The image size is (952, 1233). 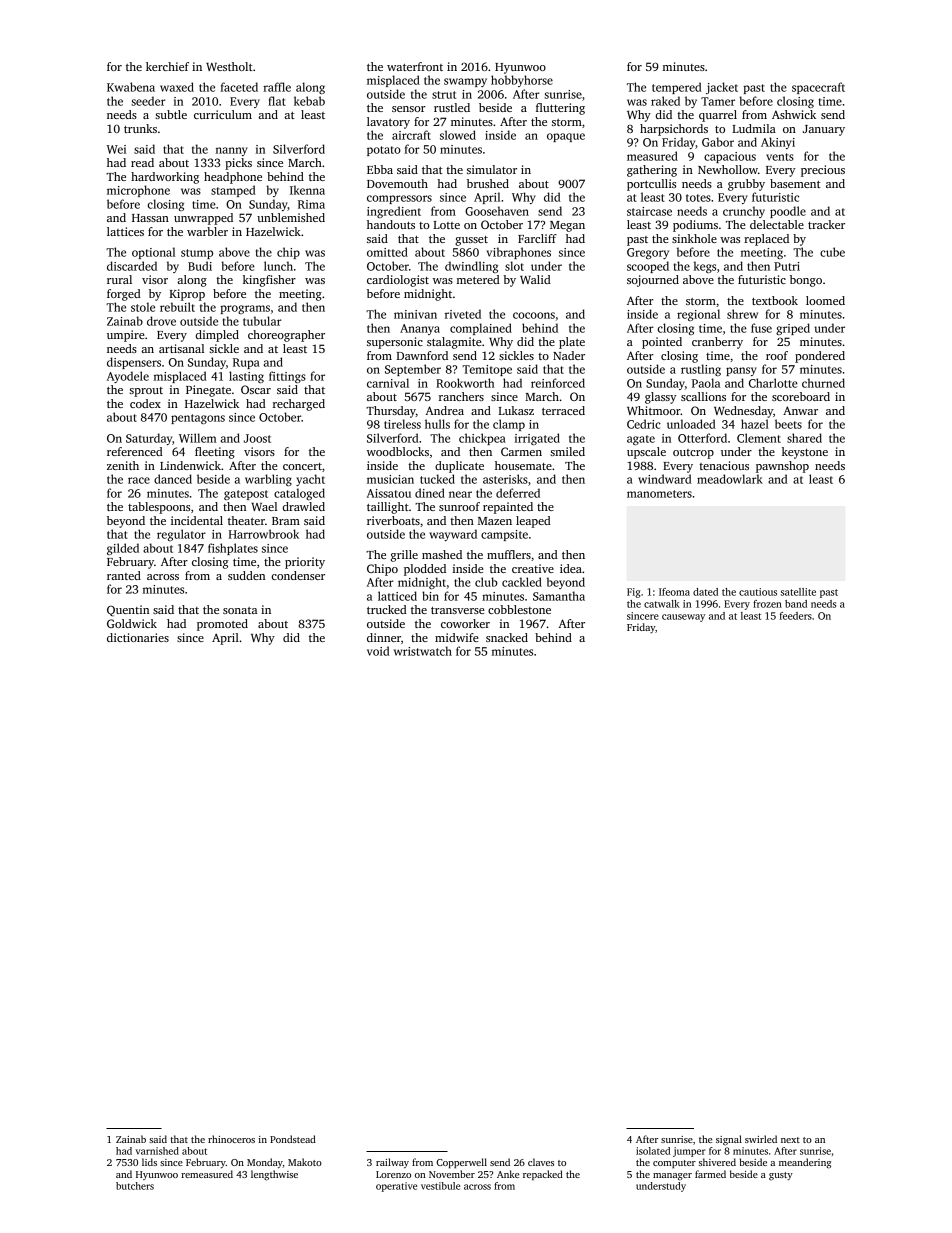 I want to click on kerchief, so click(x=167, y=66).
